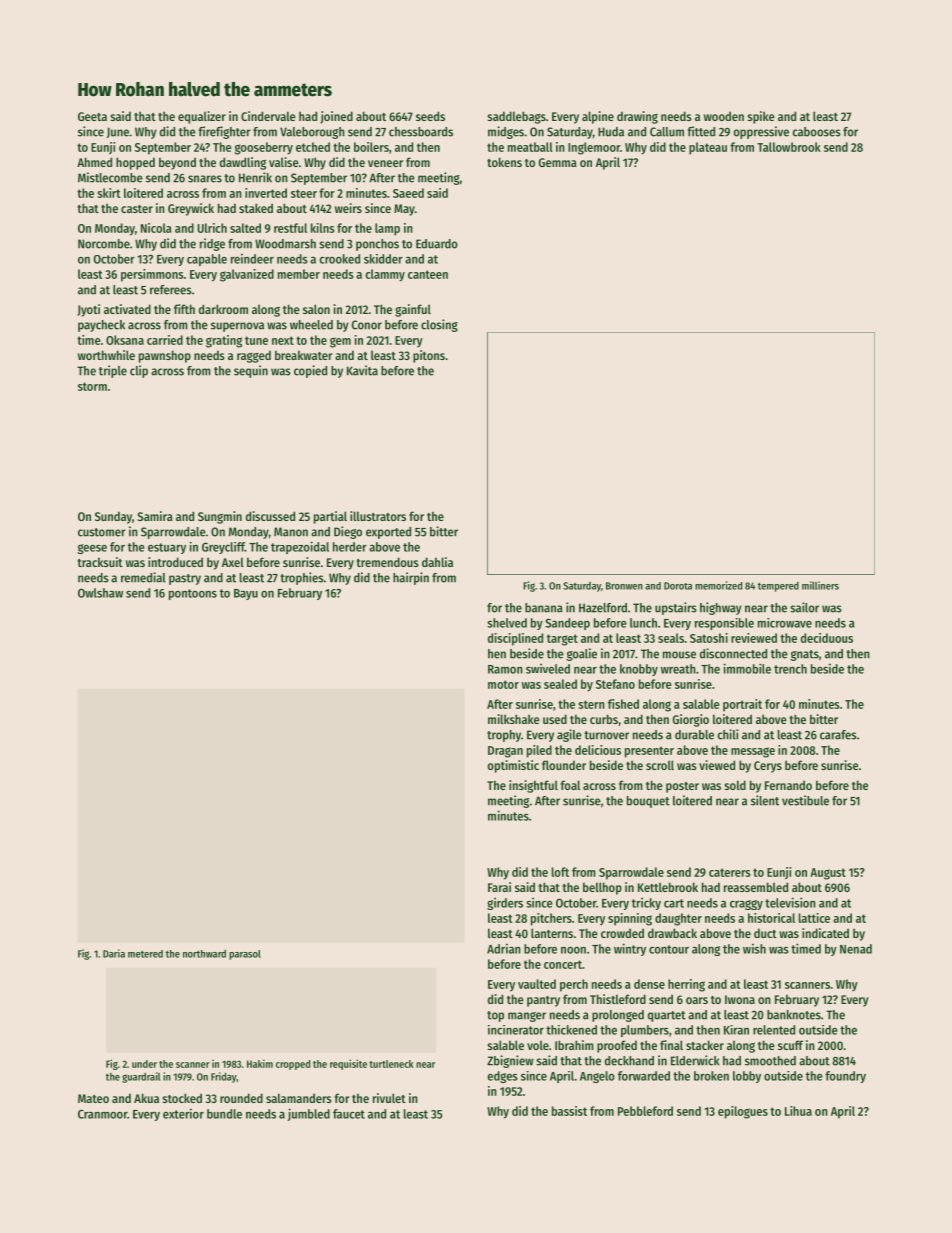 The image size is (952, 1233). Describe the element at coordinates (516, 117) in the screenshot. I see `saddlebags` at that location.
